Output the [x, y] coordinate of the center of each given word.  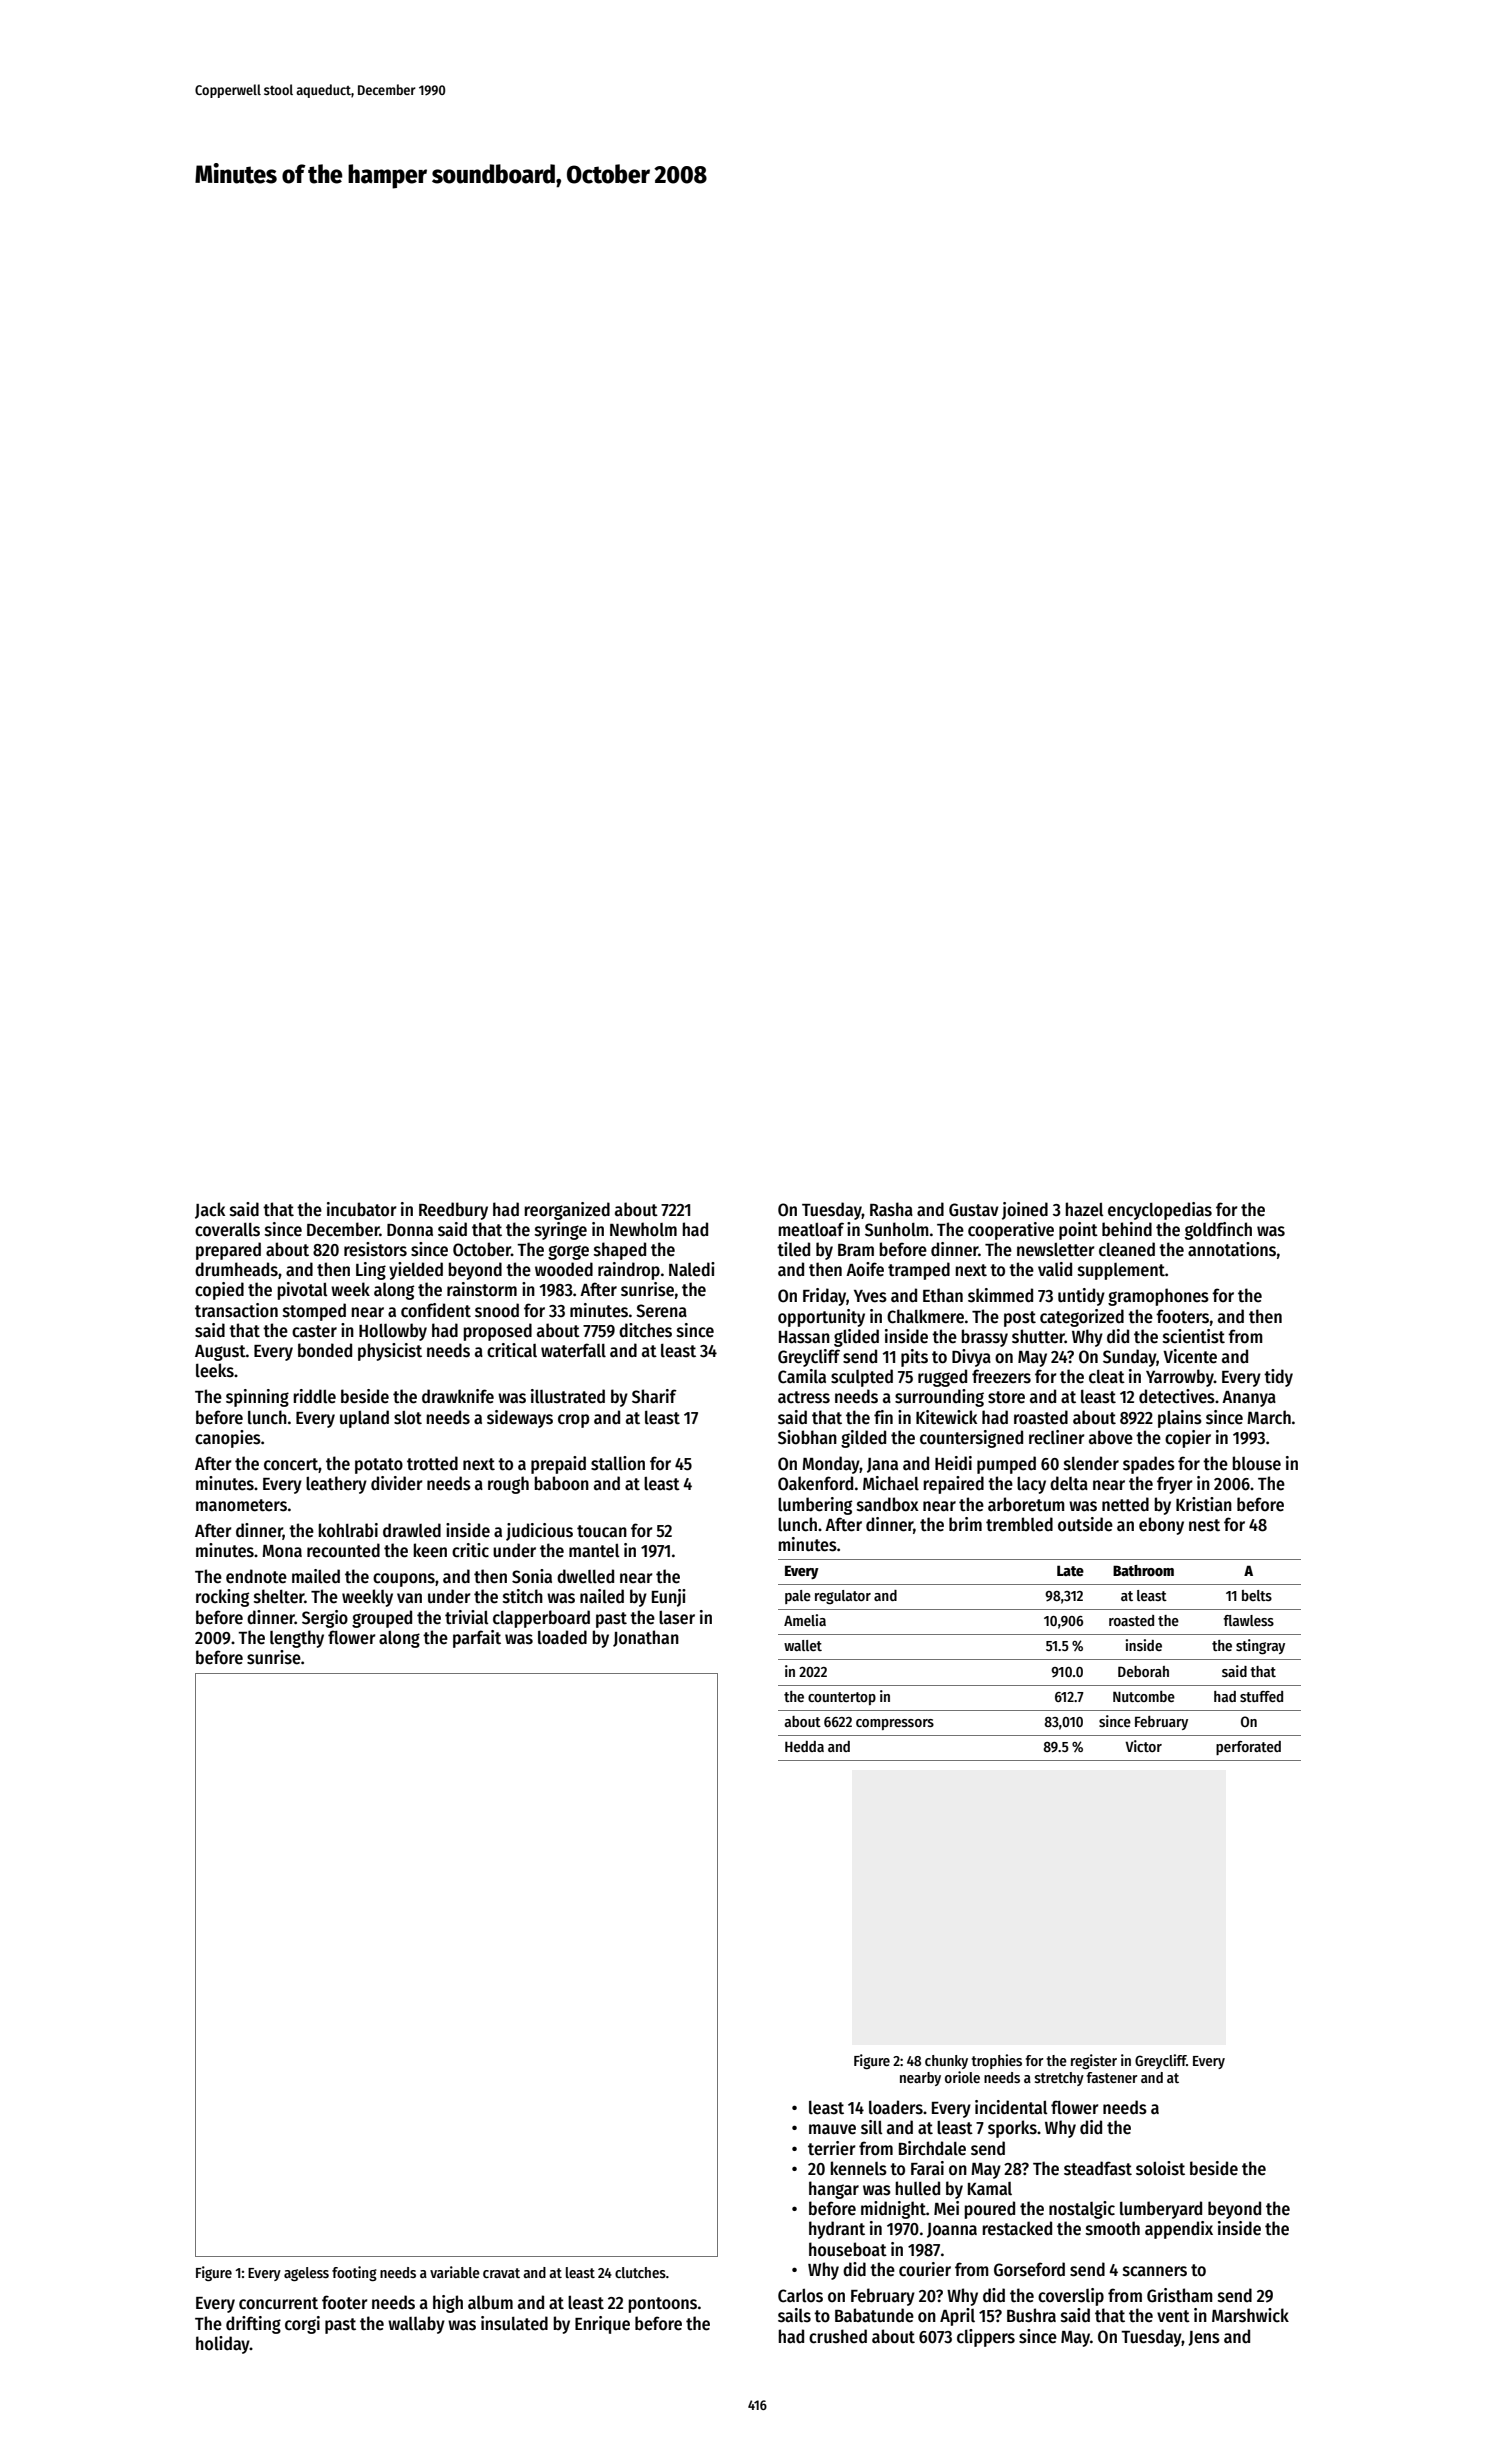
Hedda [804, 1746]
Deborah [1143, 1671]
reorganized [567, 1211]
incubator [362, 1209]
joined [1025, 1211]
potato [379, 1466]
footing [354, 2273]
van [409, 1598]
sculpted [862, 1378]
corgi [302, 2325]
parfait [477, 1639]
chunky [946, 2062]
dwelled [585, 1576]
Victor [1143, 1746]
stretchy [1059, 2079]
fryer [1175, 1485]
